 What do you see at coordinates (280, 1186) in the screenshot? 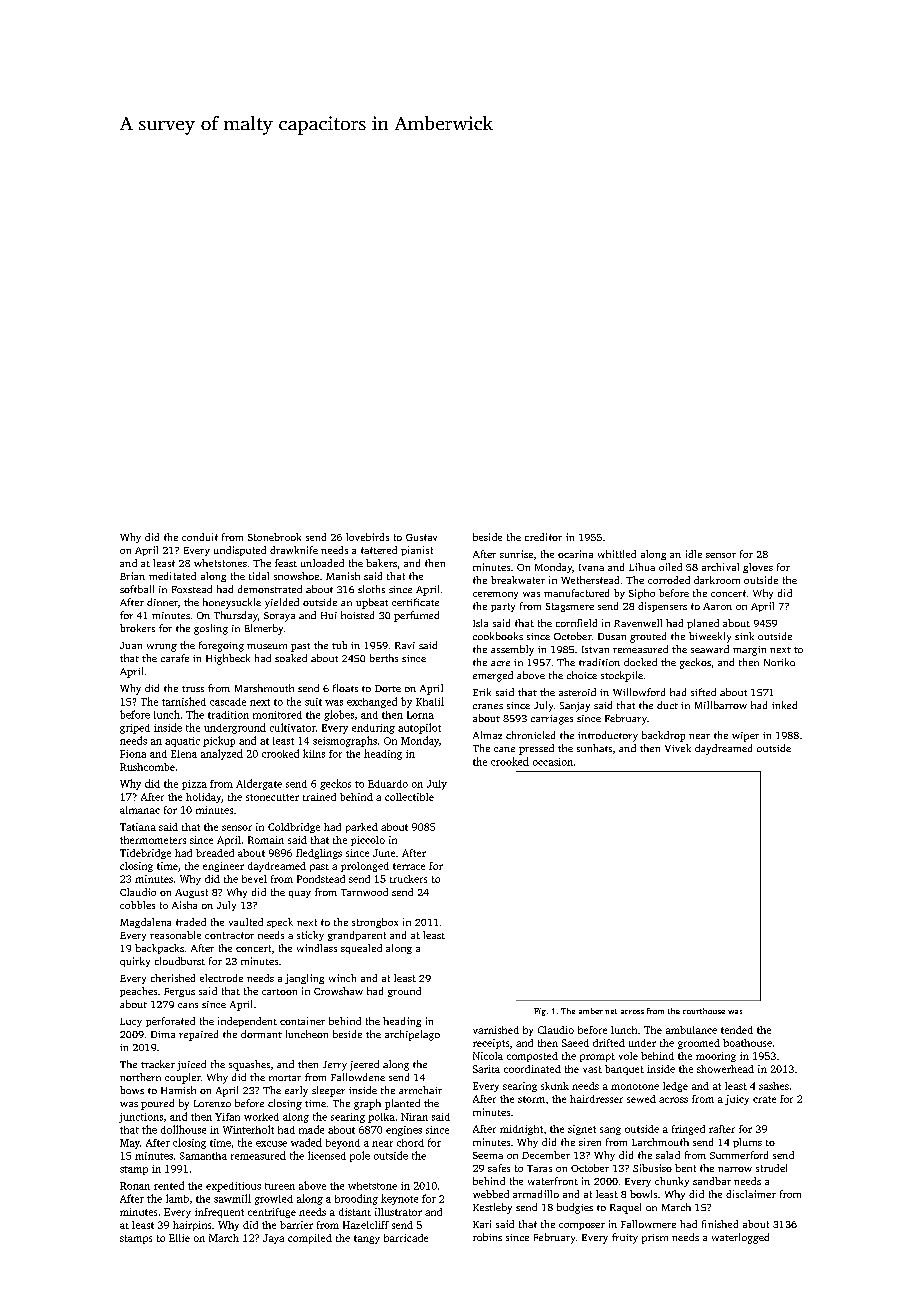
I see `tureen` at bounding box center [280, 1186].
